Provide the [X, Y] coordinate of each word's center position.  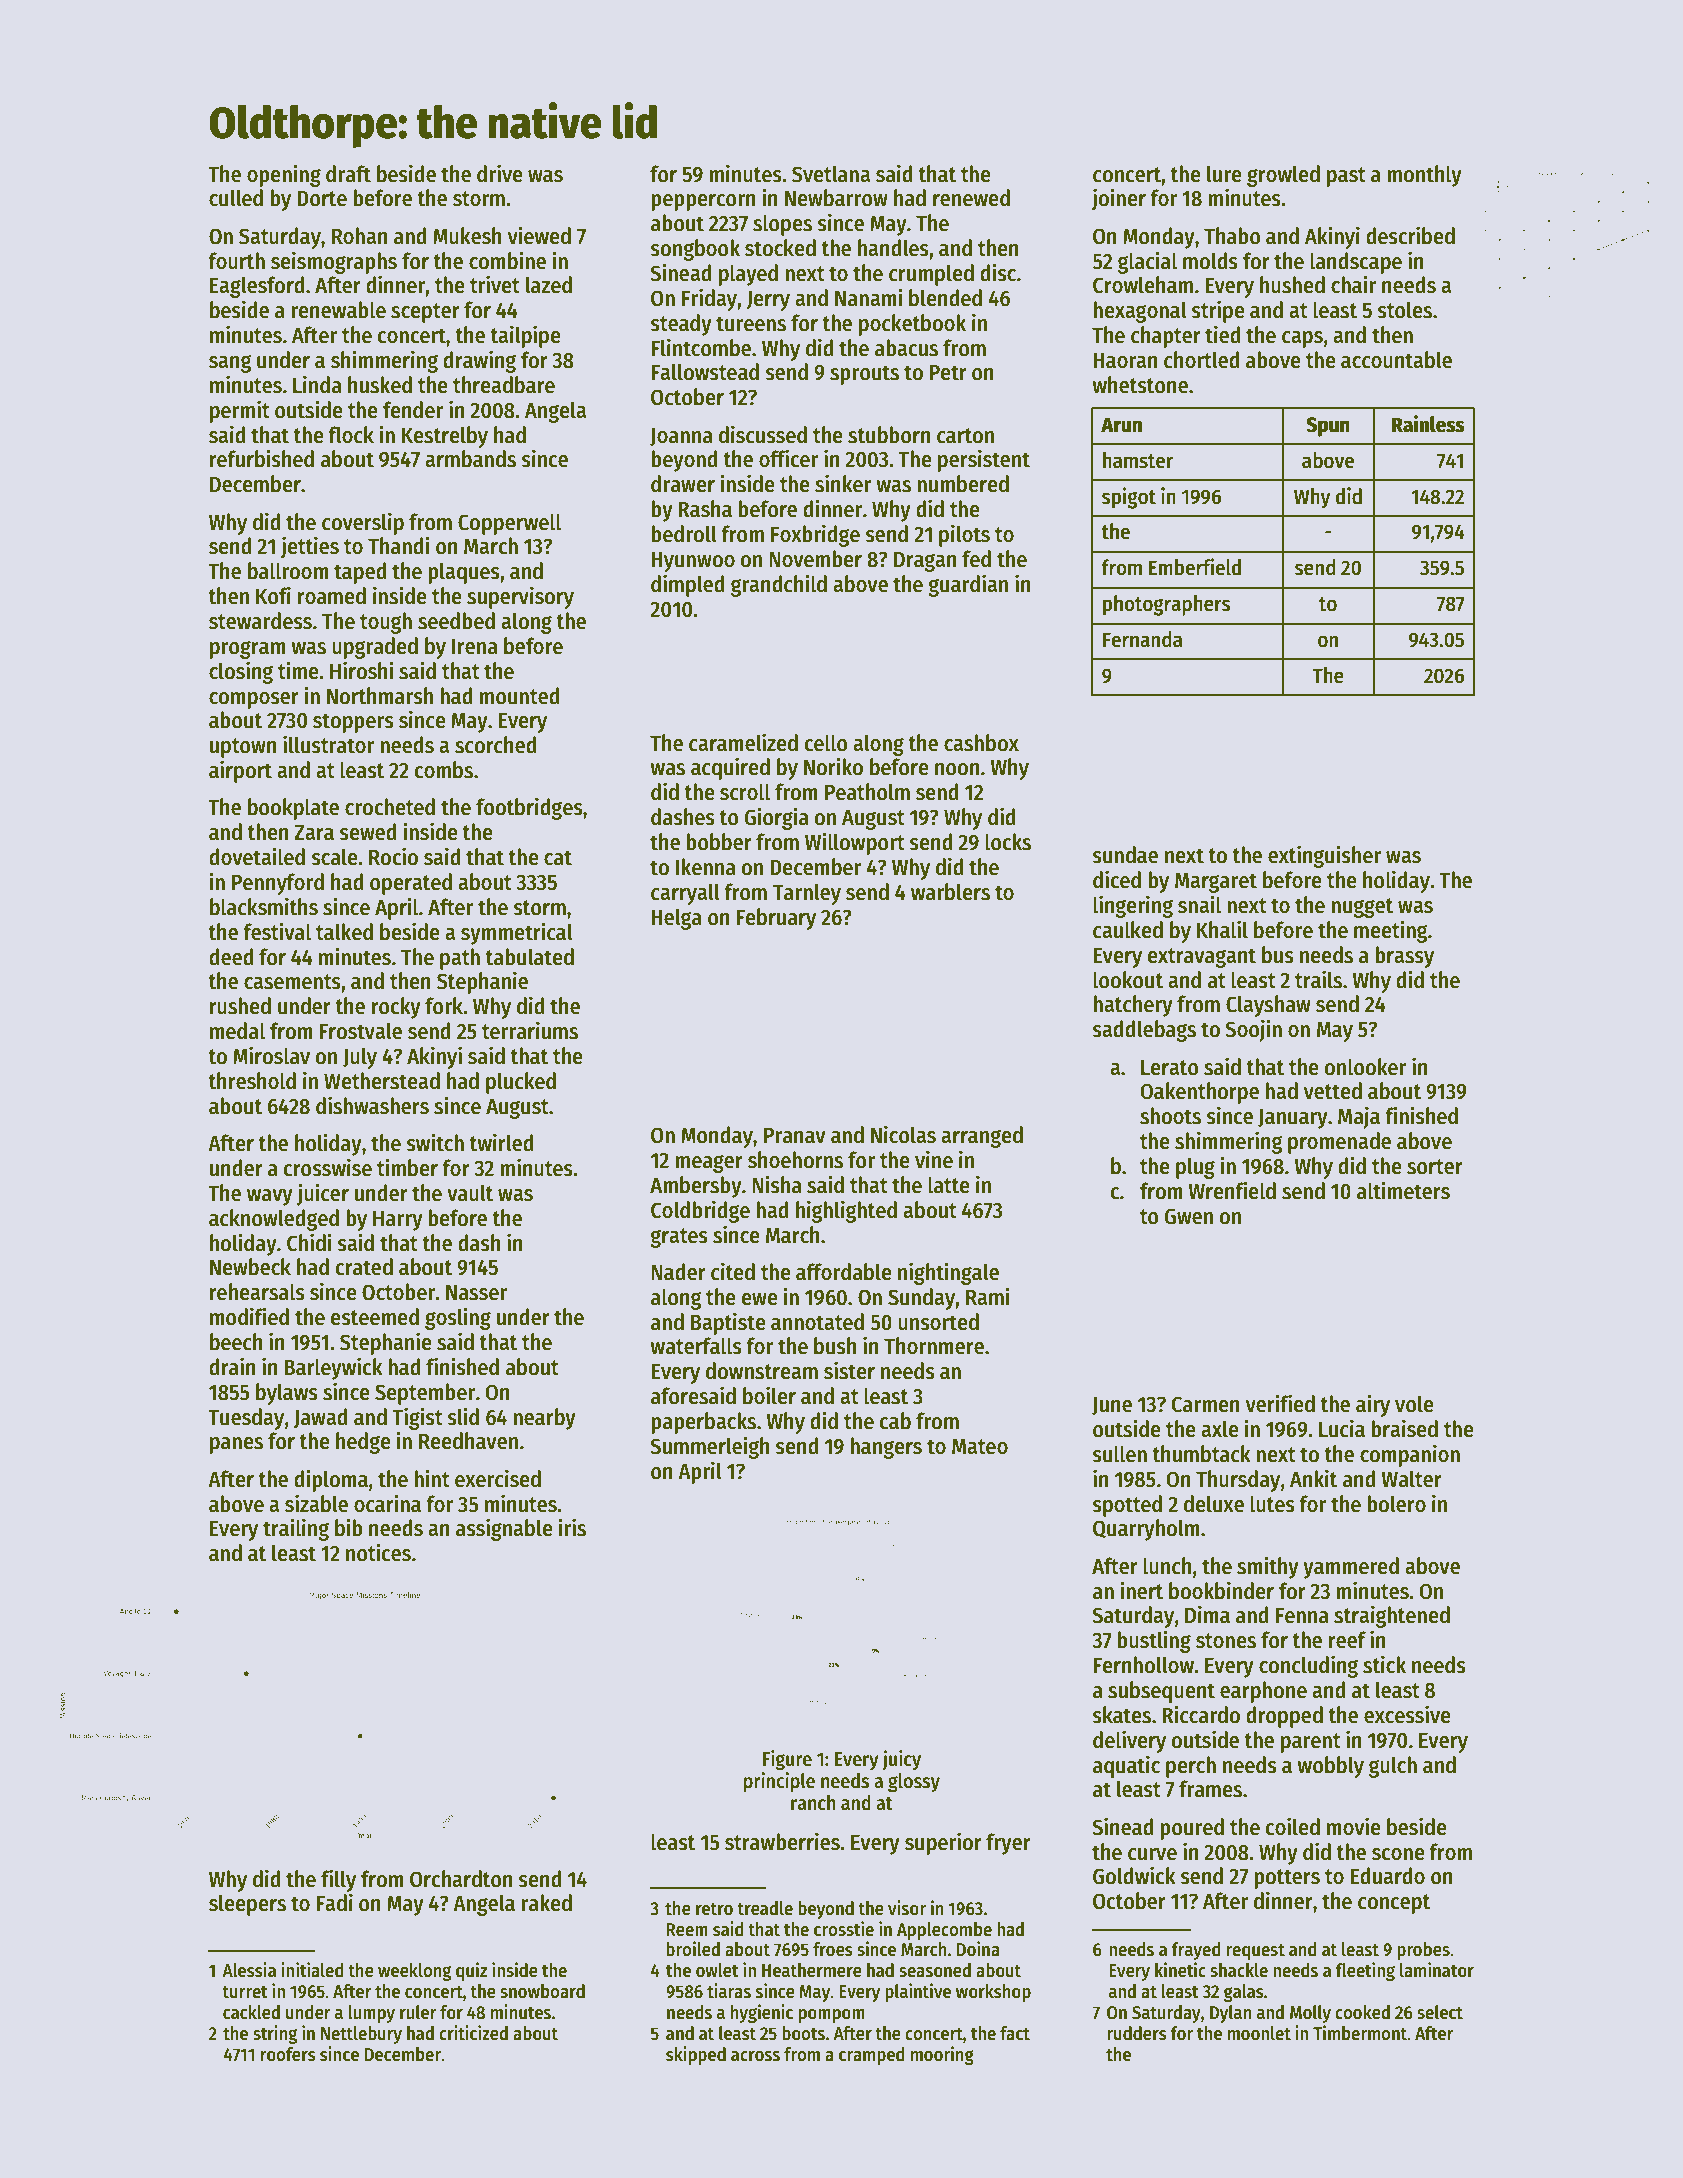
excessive [1407, 1714]
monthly [1424, 176]
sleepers [247, 1905]
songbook [695, 250]
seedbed [456, 621]
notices [378, 1552]
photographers [1167, 605]
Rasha [705, 509]
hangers [886, 1448]
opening [284, 175]
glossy [914, 1783]
